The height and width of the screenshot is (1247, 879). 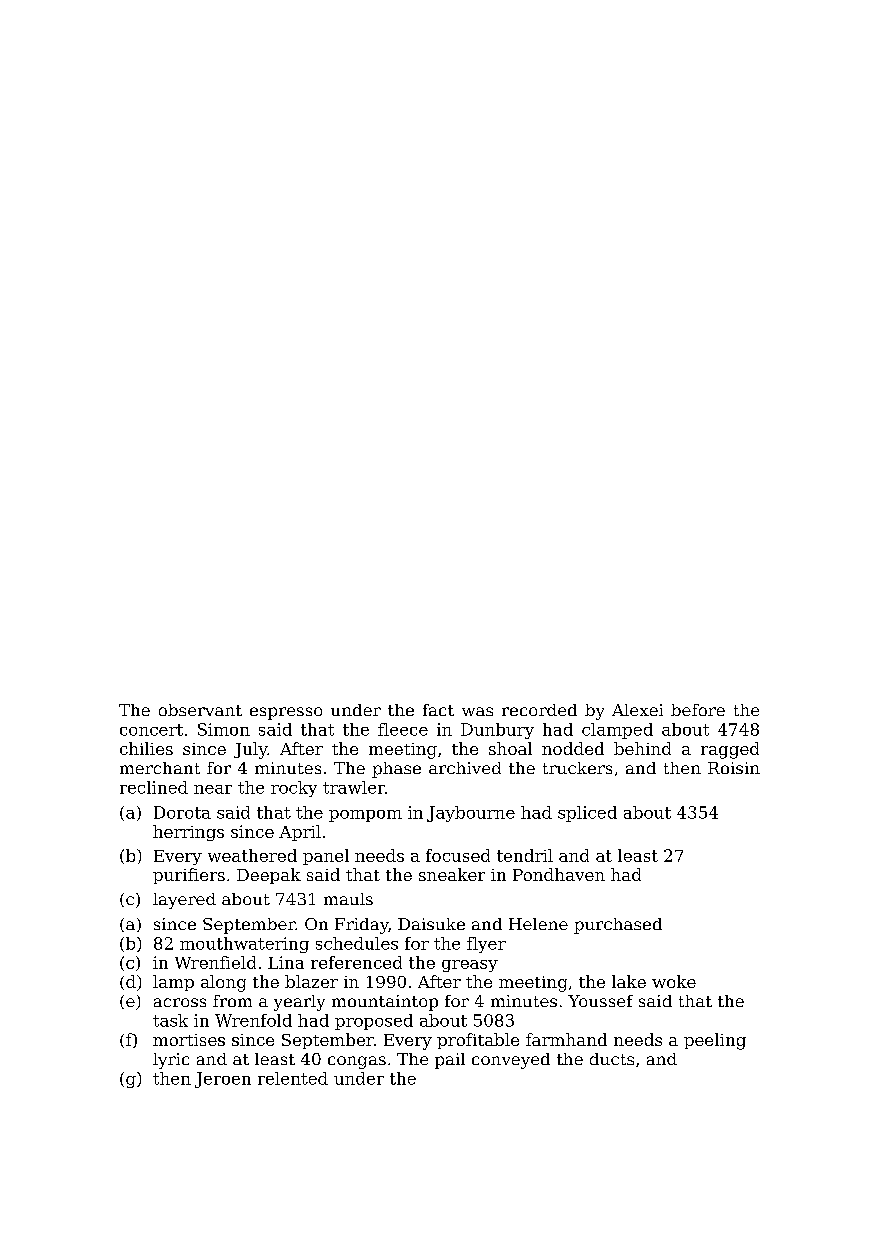 I want to click on purchased, so click(x=618, y=926).
